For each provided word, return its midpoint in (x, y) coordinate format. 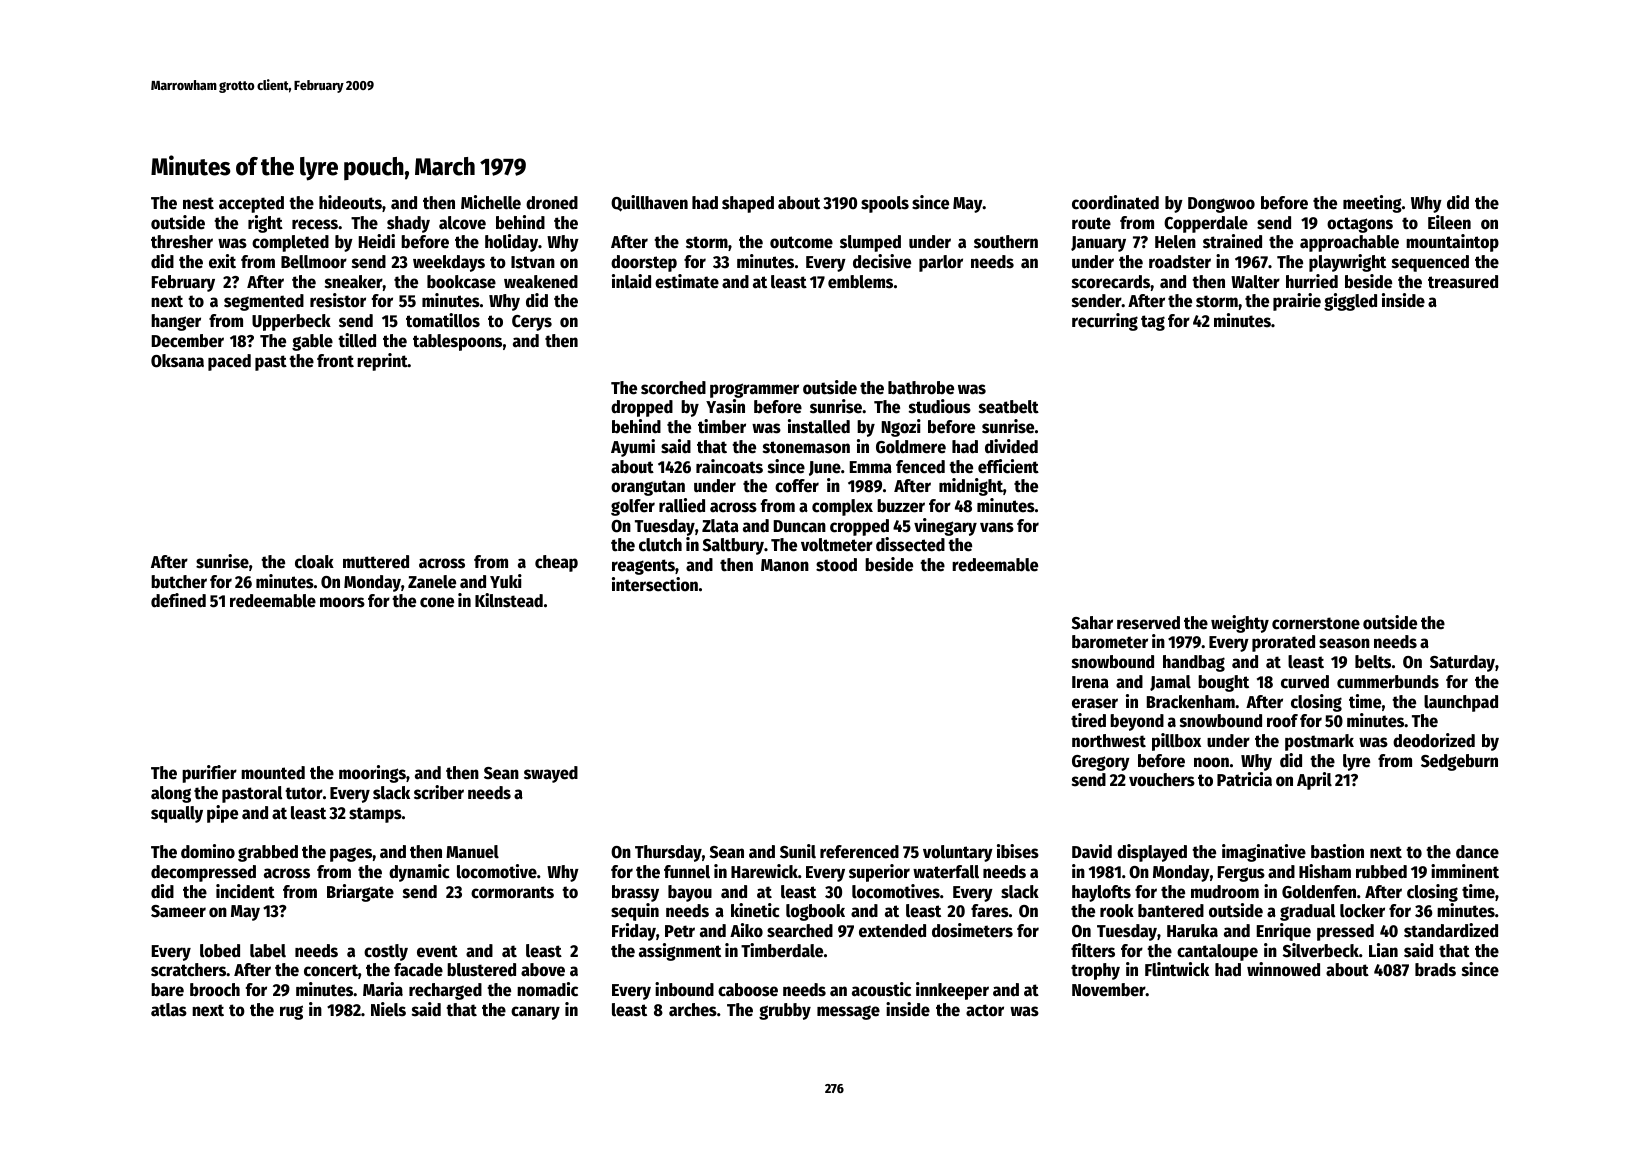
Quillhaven (649, 203)
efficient (1008, 466)
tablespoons (457, 342)
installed (819, 426)
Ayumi (633, 448)
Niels (388, 1009)
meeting (1372, 204)
